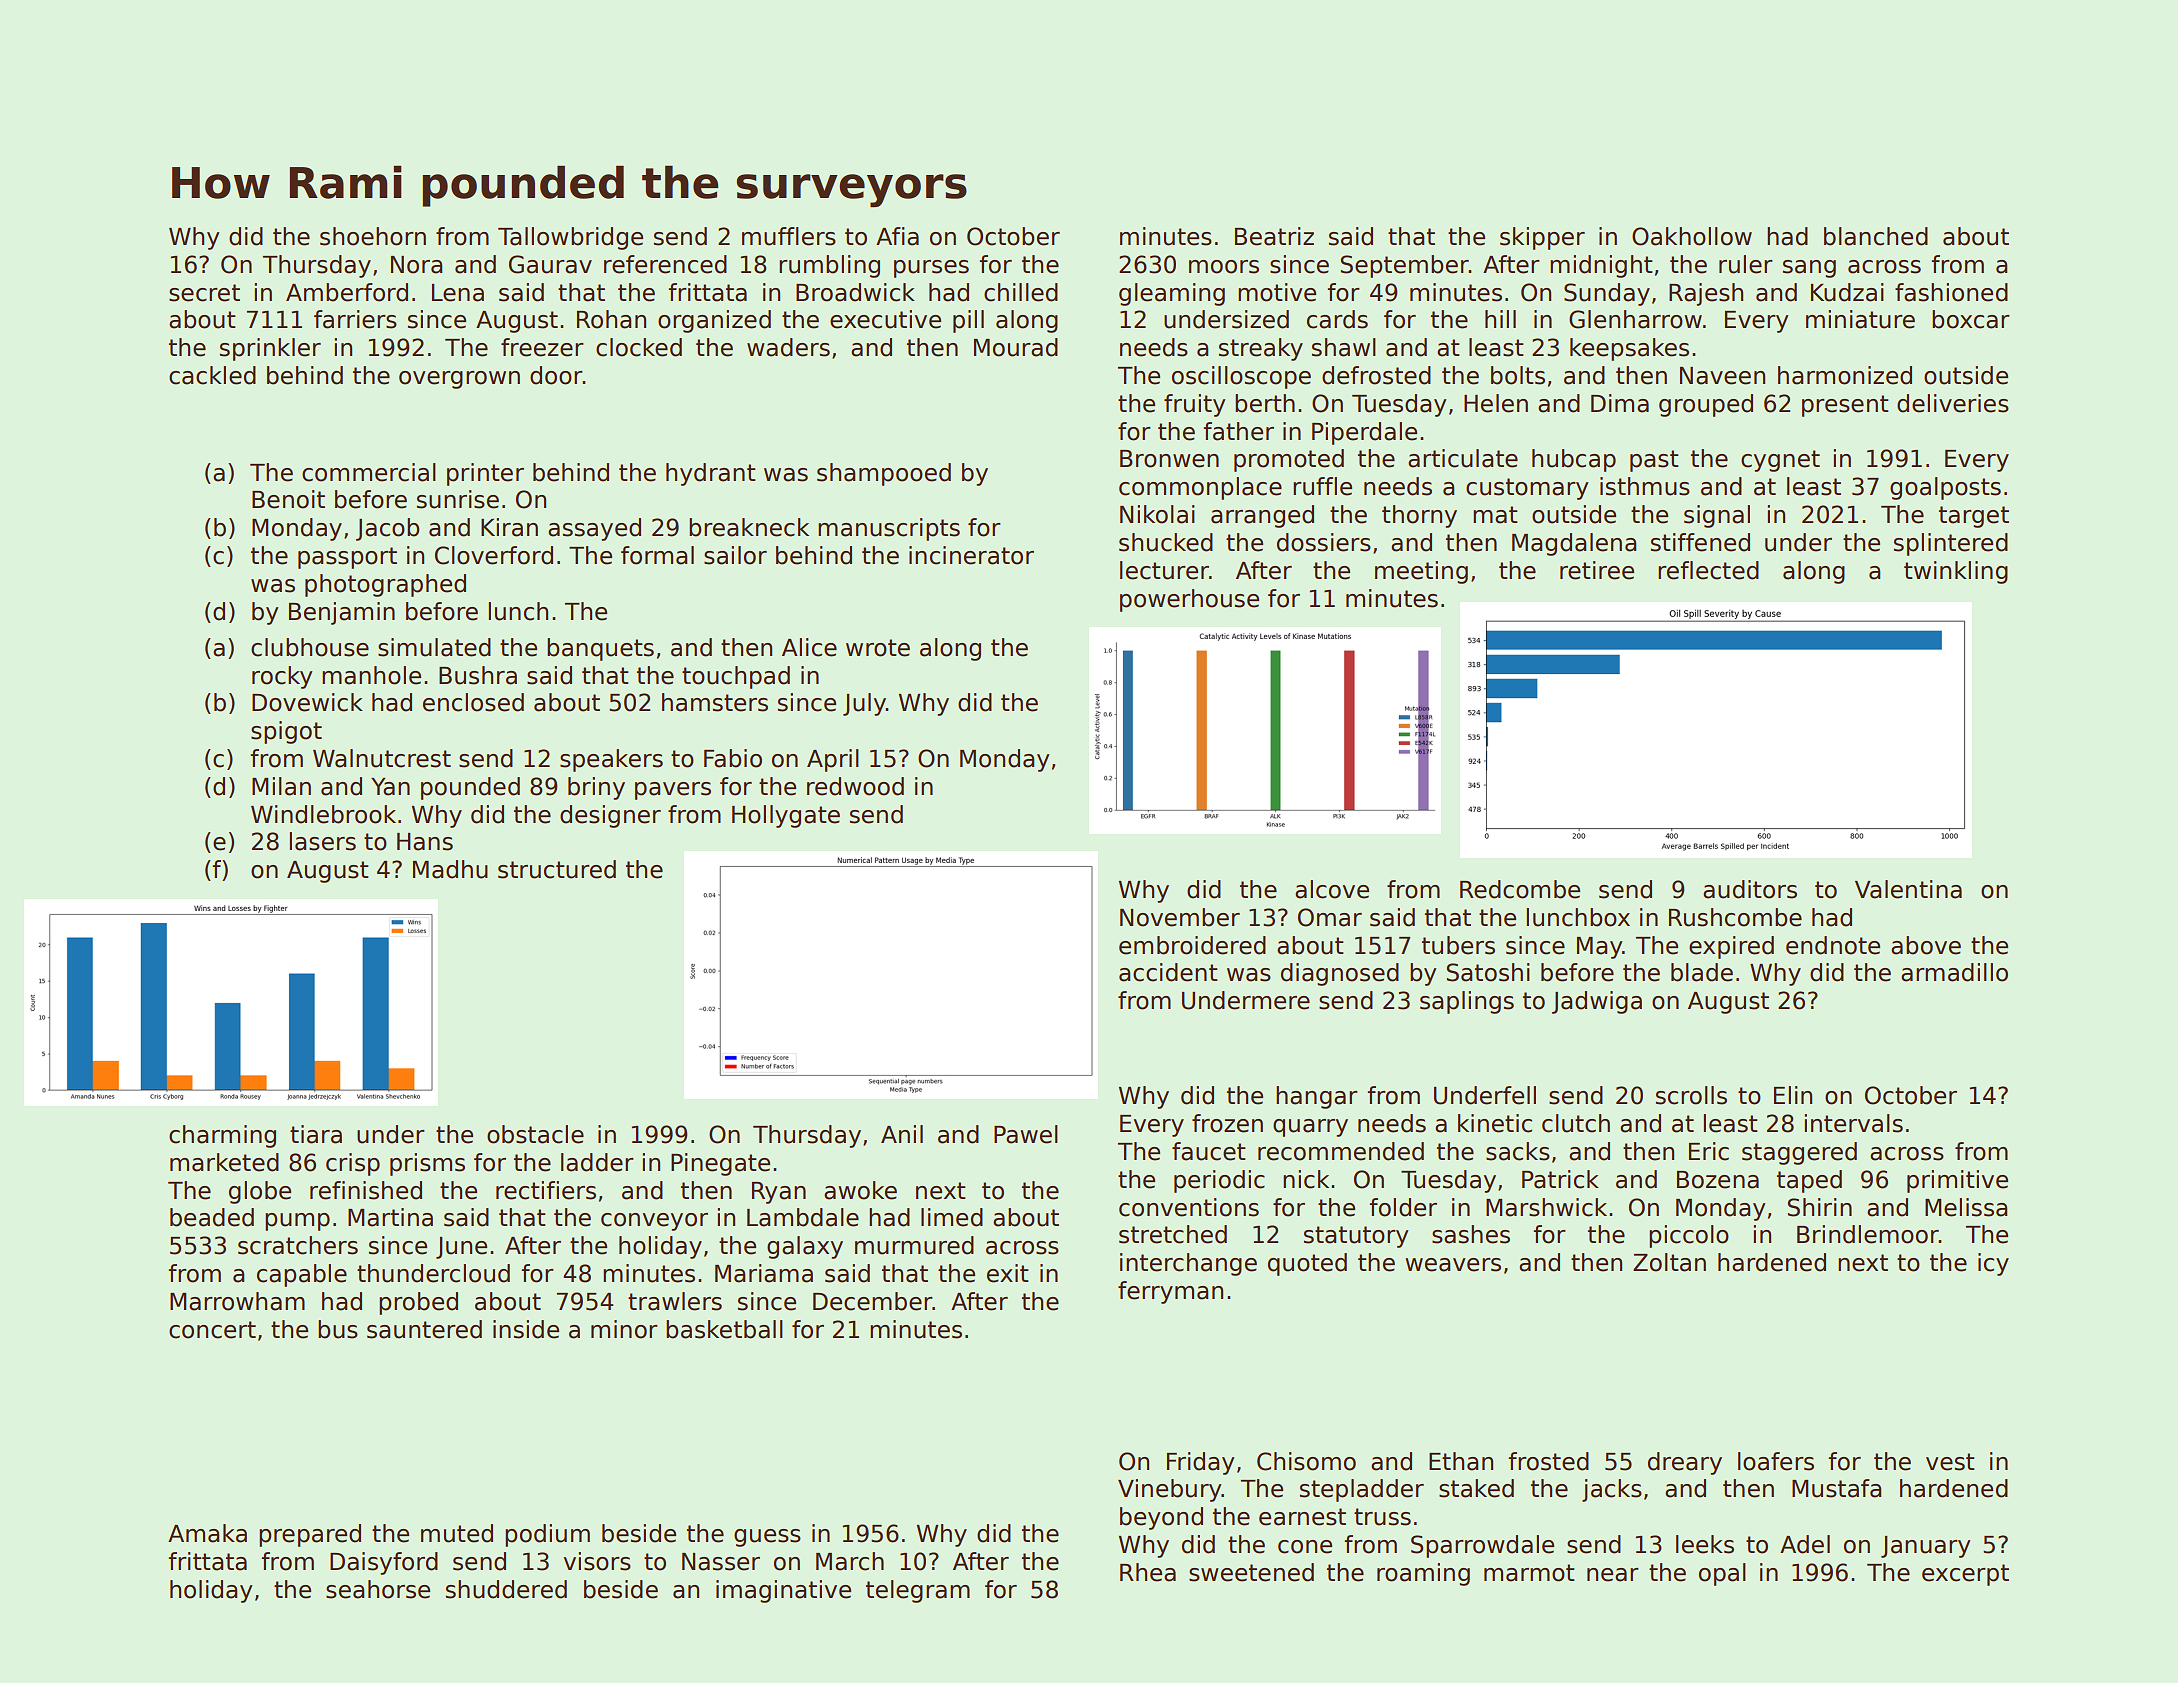 Image resolution: width=2178 pixels, height=1683 pixels. Describe the element at coordinates (535, 1134) in the document. I see `obstacle` at that location.
